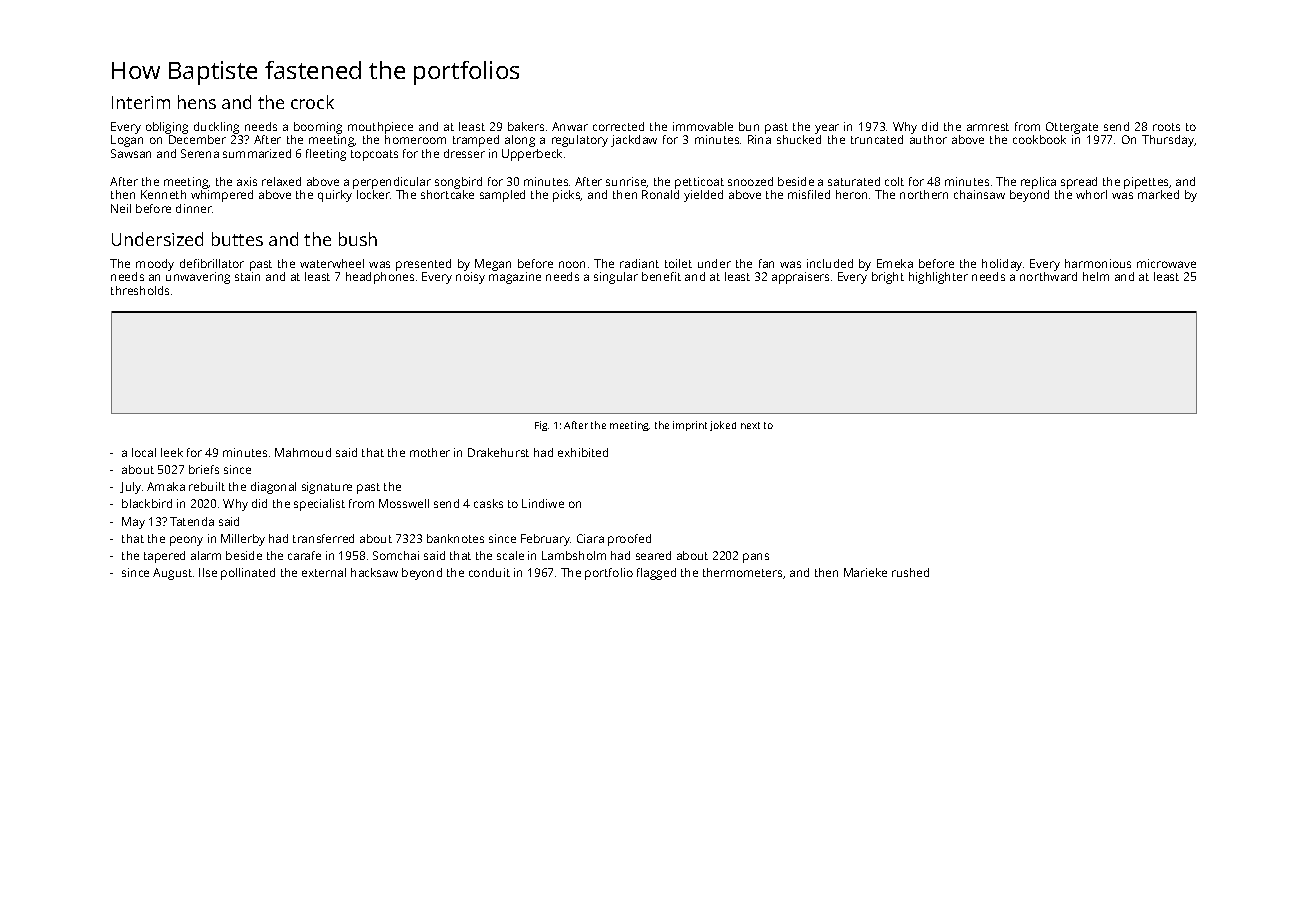 The width and height of the page is (1308, 924). Describe the element at coordinates (629, 540) in the page. I see `proofed` at that location.
